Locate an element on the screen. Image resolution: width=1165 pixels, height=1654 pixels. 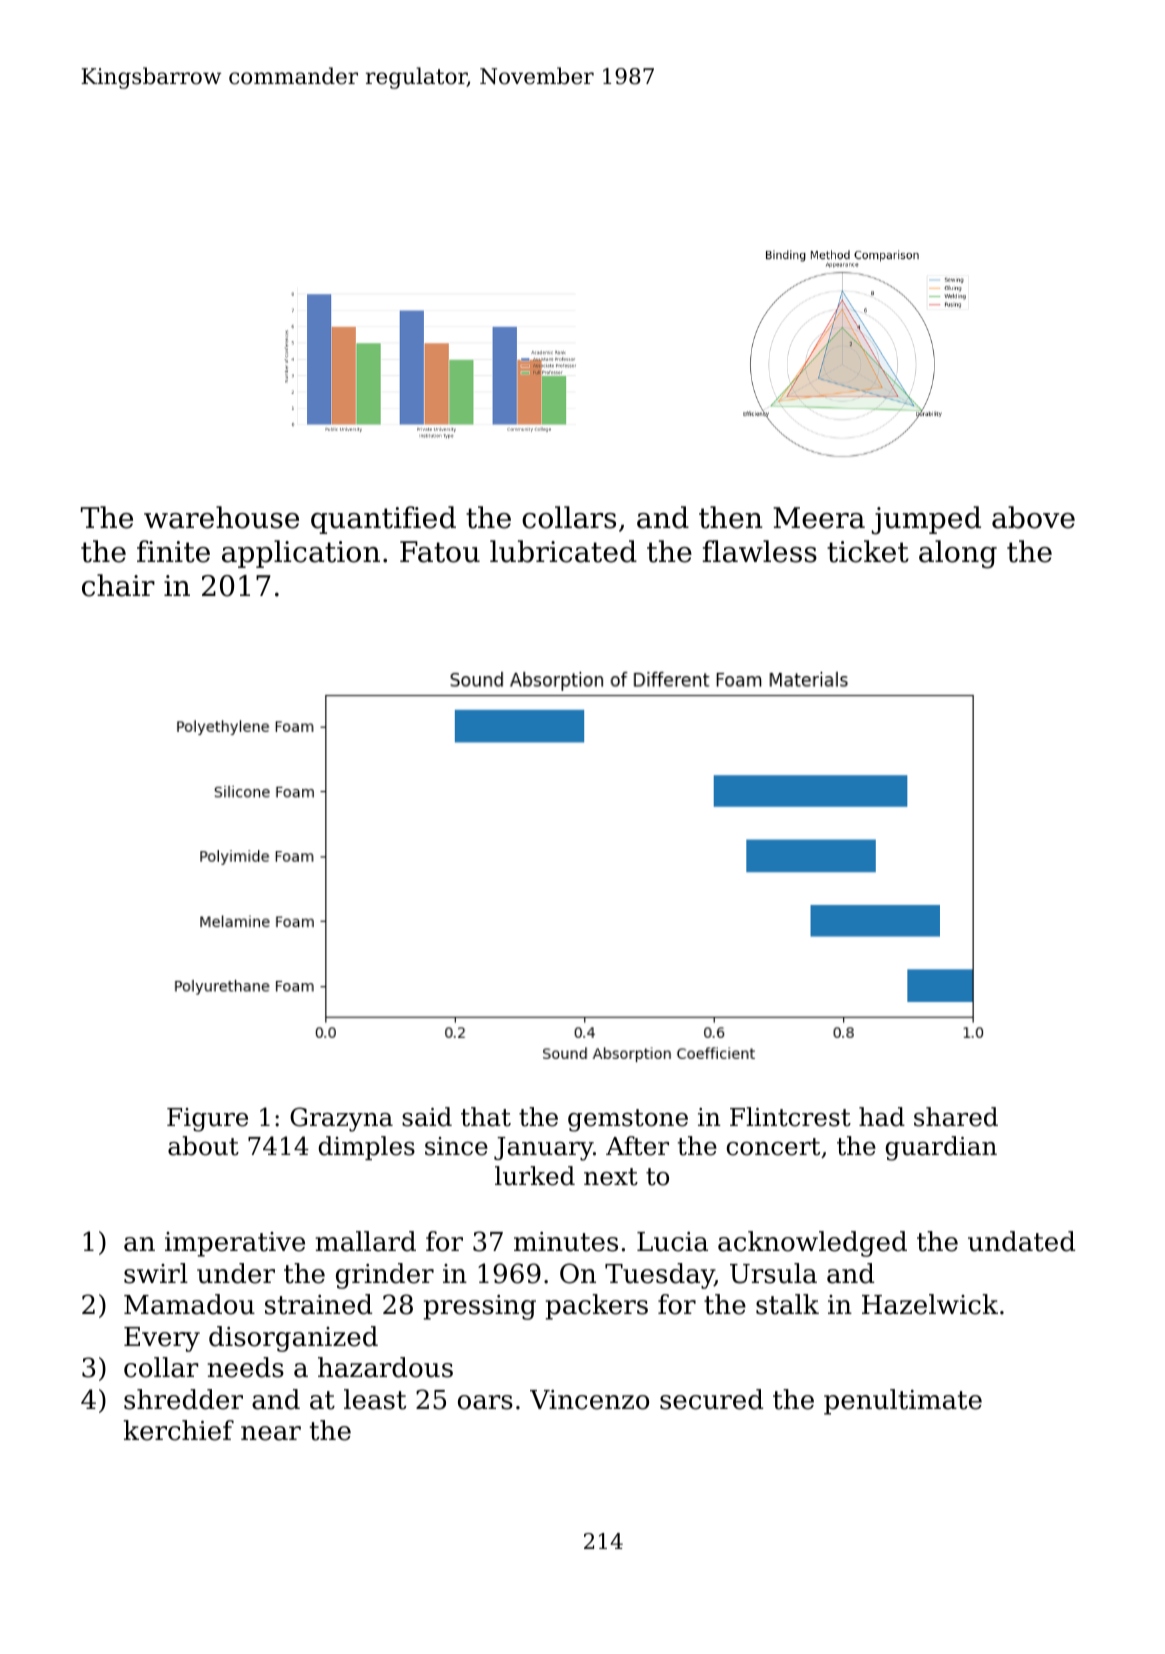
undated is located at coordinates (1021, 1241).
